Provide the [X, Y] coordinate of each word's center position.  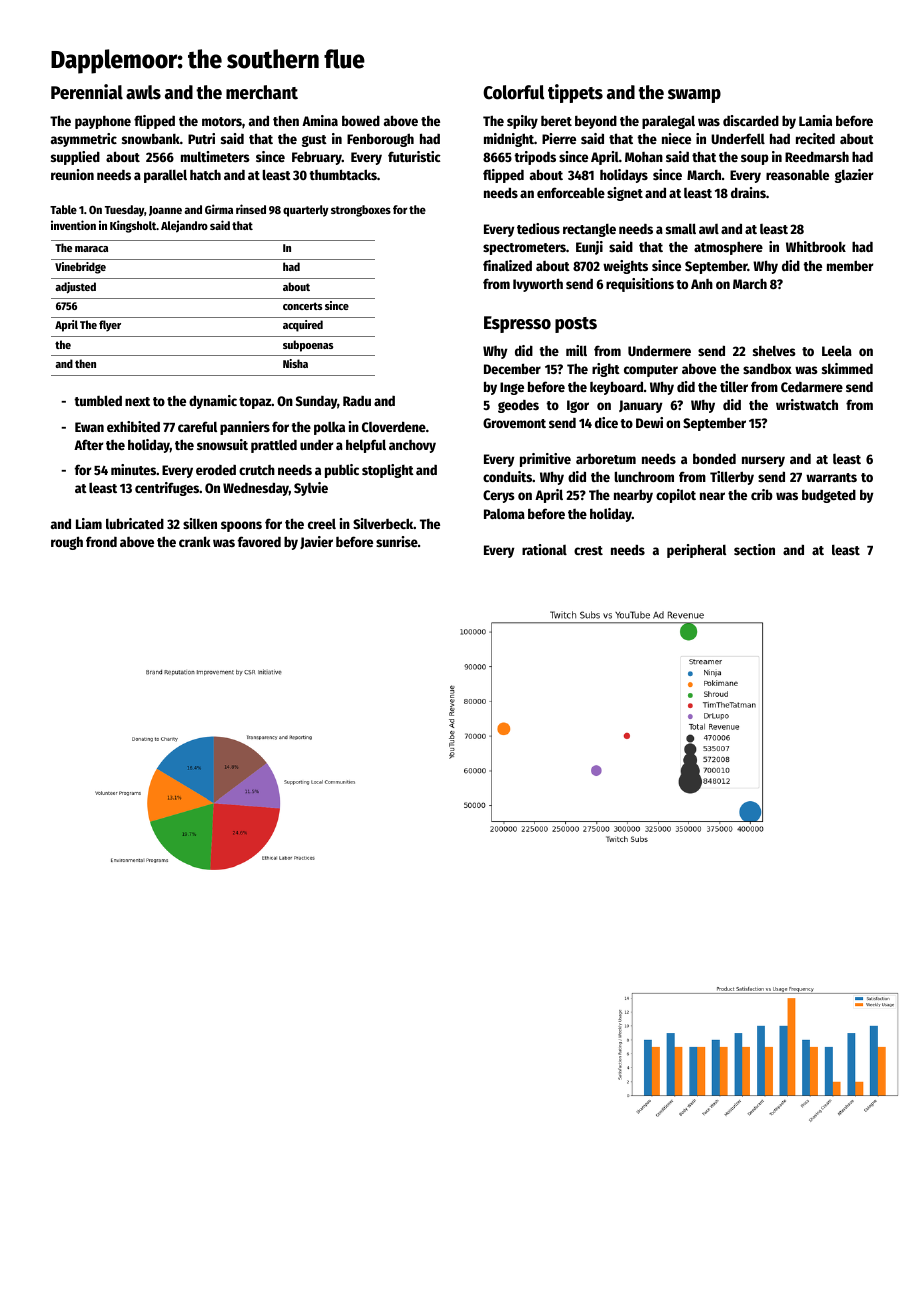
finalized [507, 265]
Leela [837, 350]
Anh [702, 284]
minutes [133, 469]
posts [576, 325]
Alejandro [184, 226]
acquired [303, 326]
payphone [103, 122]
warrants [831, 477]
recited [815, 138]
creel [322, 523]
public [342, 471]
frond [101, 541]
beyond [596, 122]
